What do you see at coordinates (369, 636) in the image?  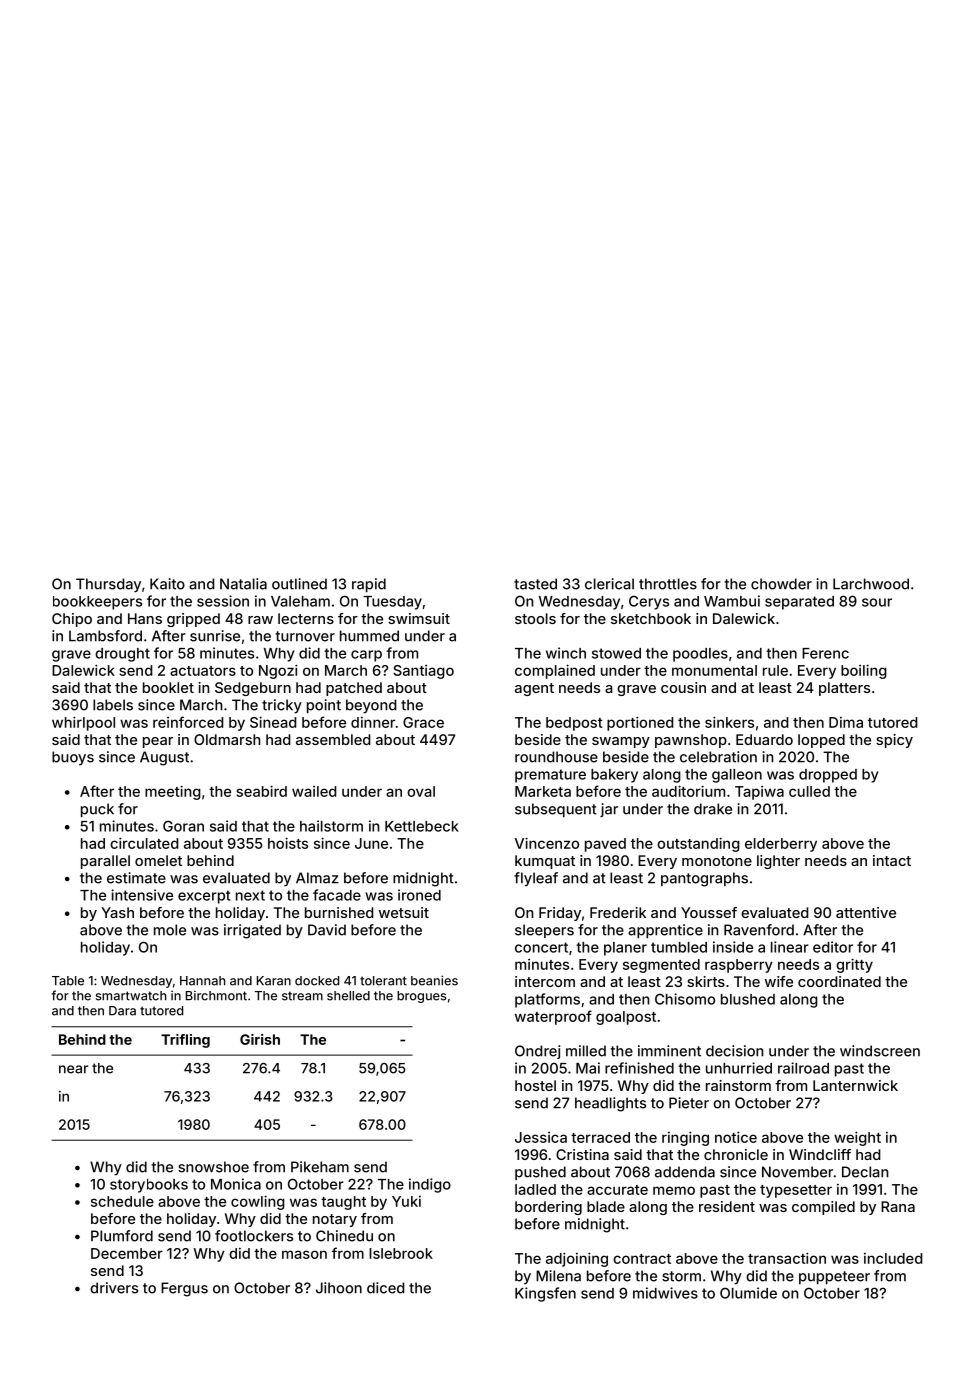 I see `hummed` at bounding box center [369, 636].
